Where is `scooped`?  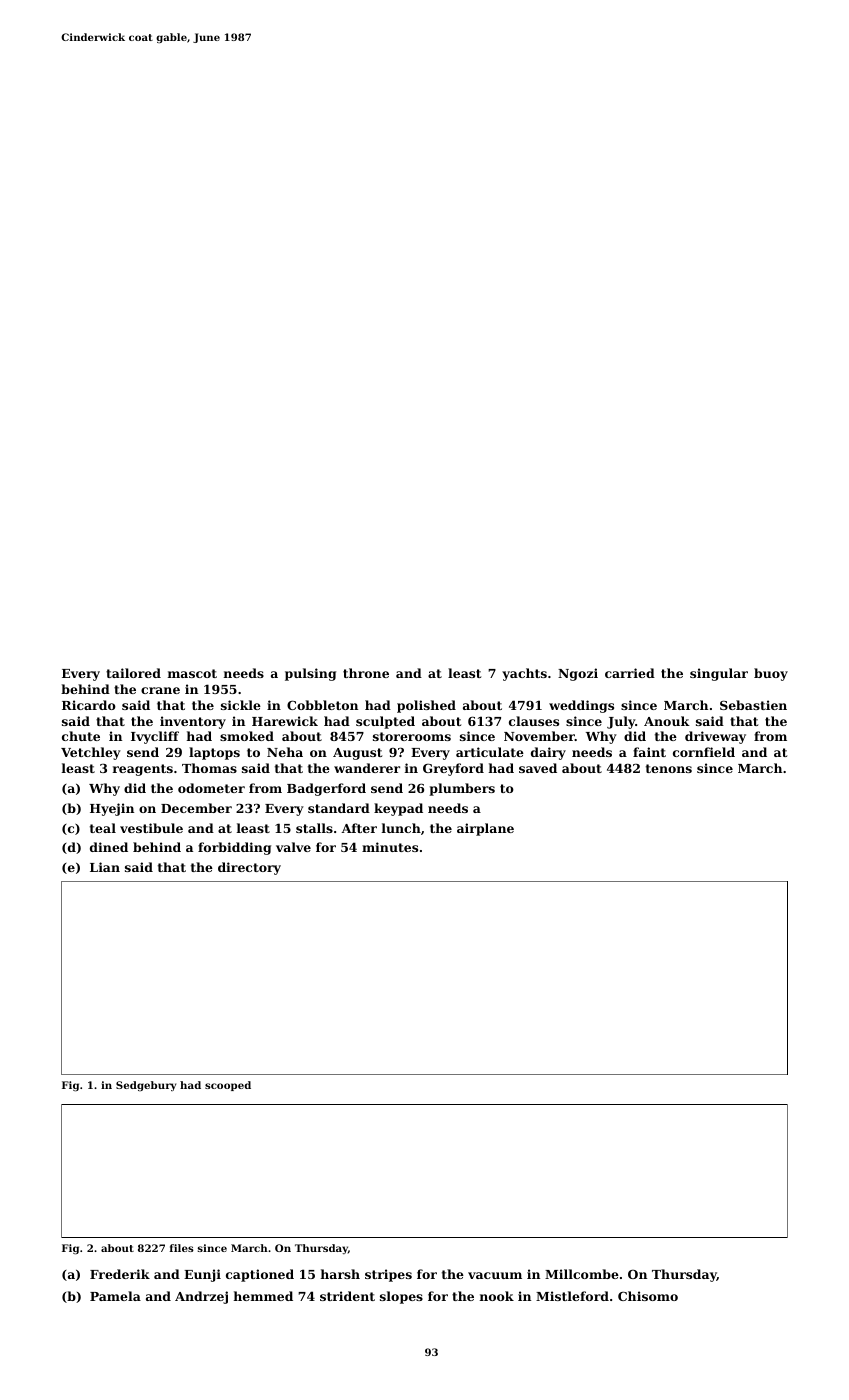
scooped is located at coordinates (228, 1086).
